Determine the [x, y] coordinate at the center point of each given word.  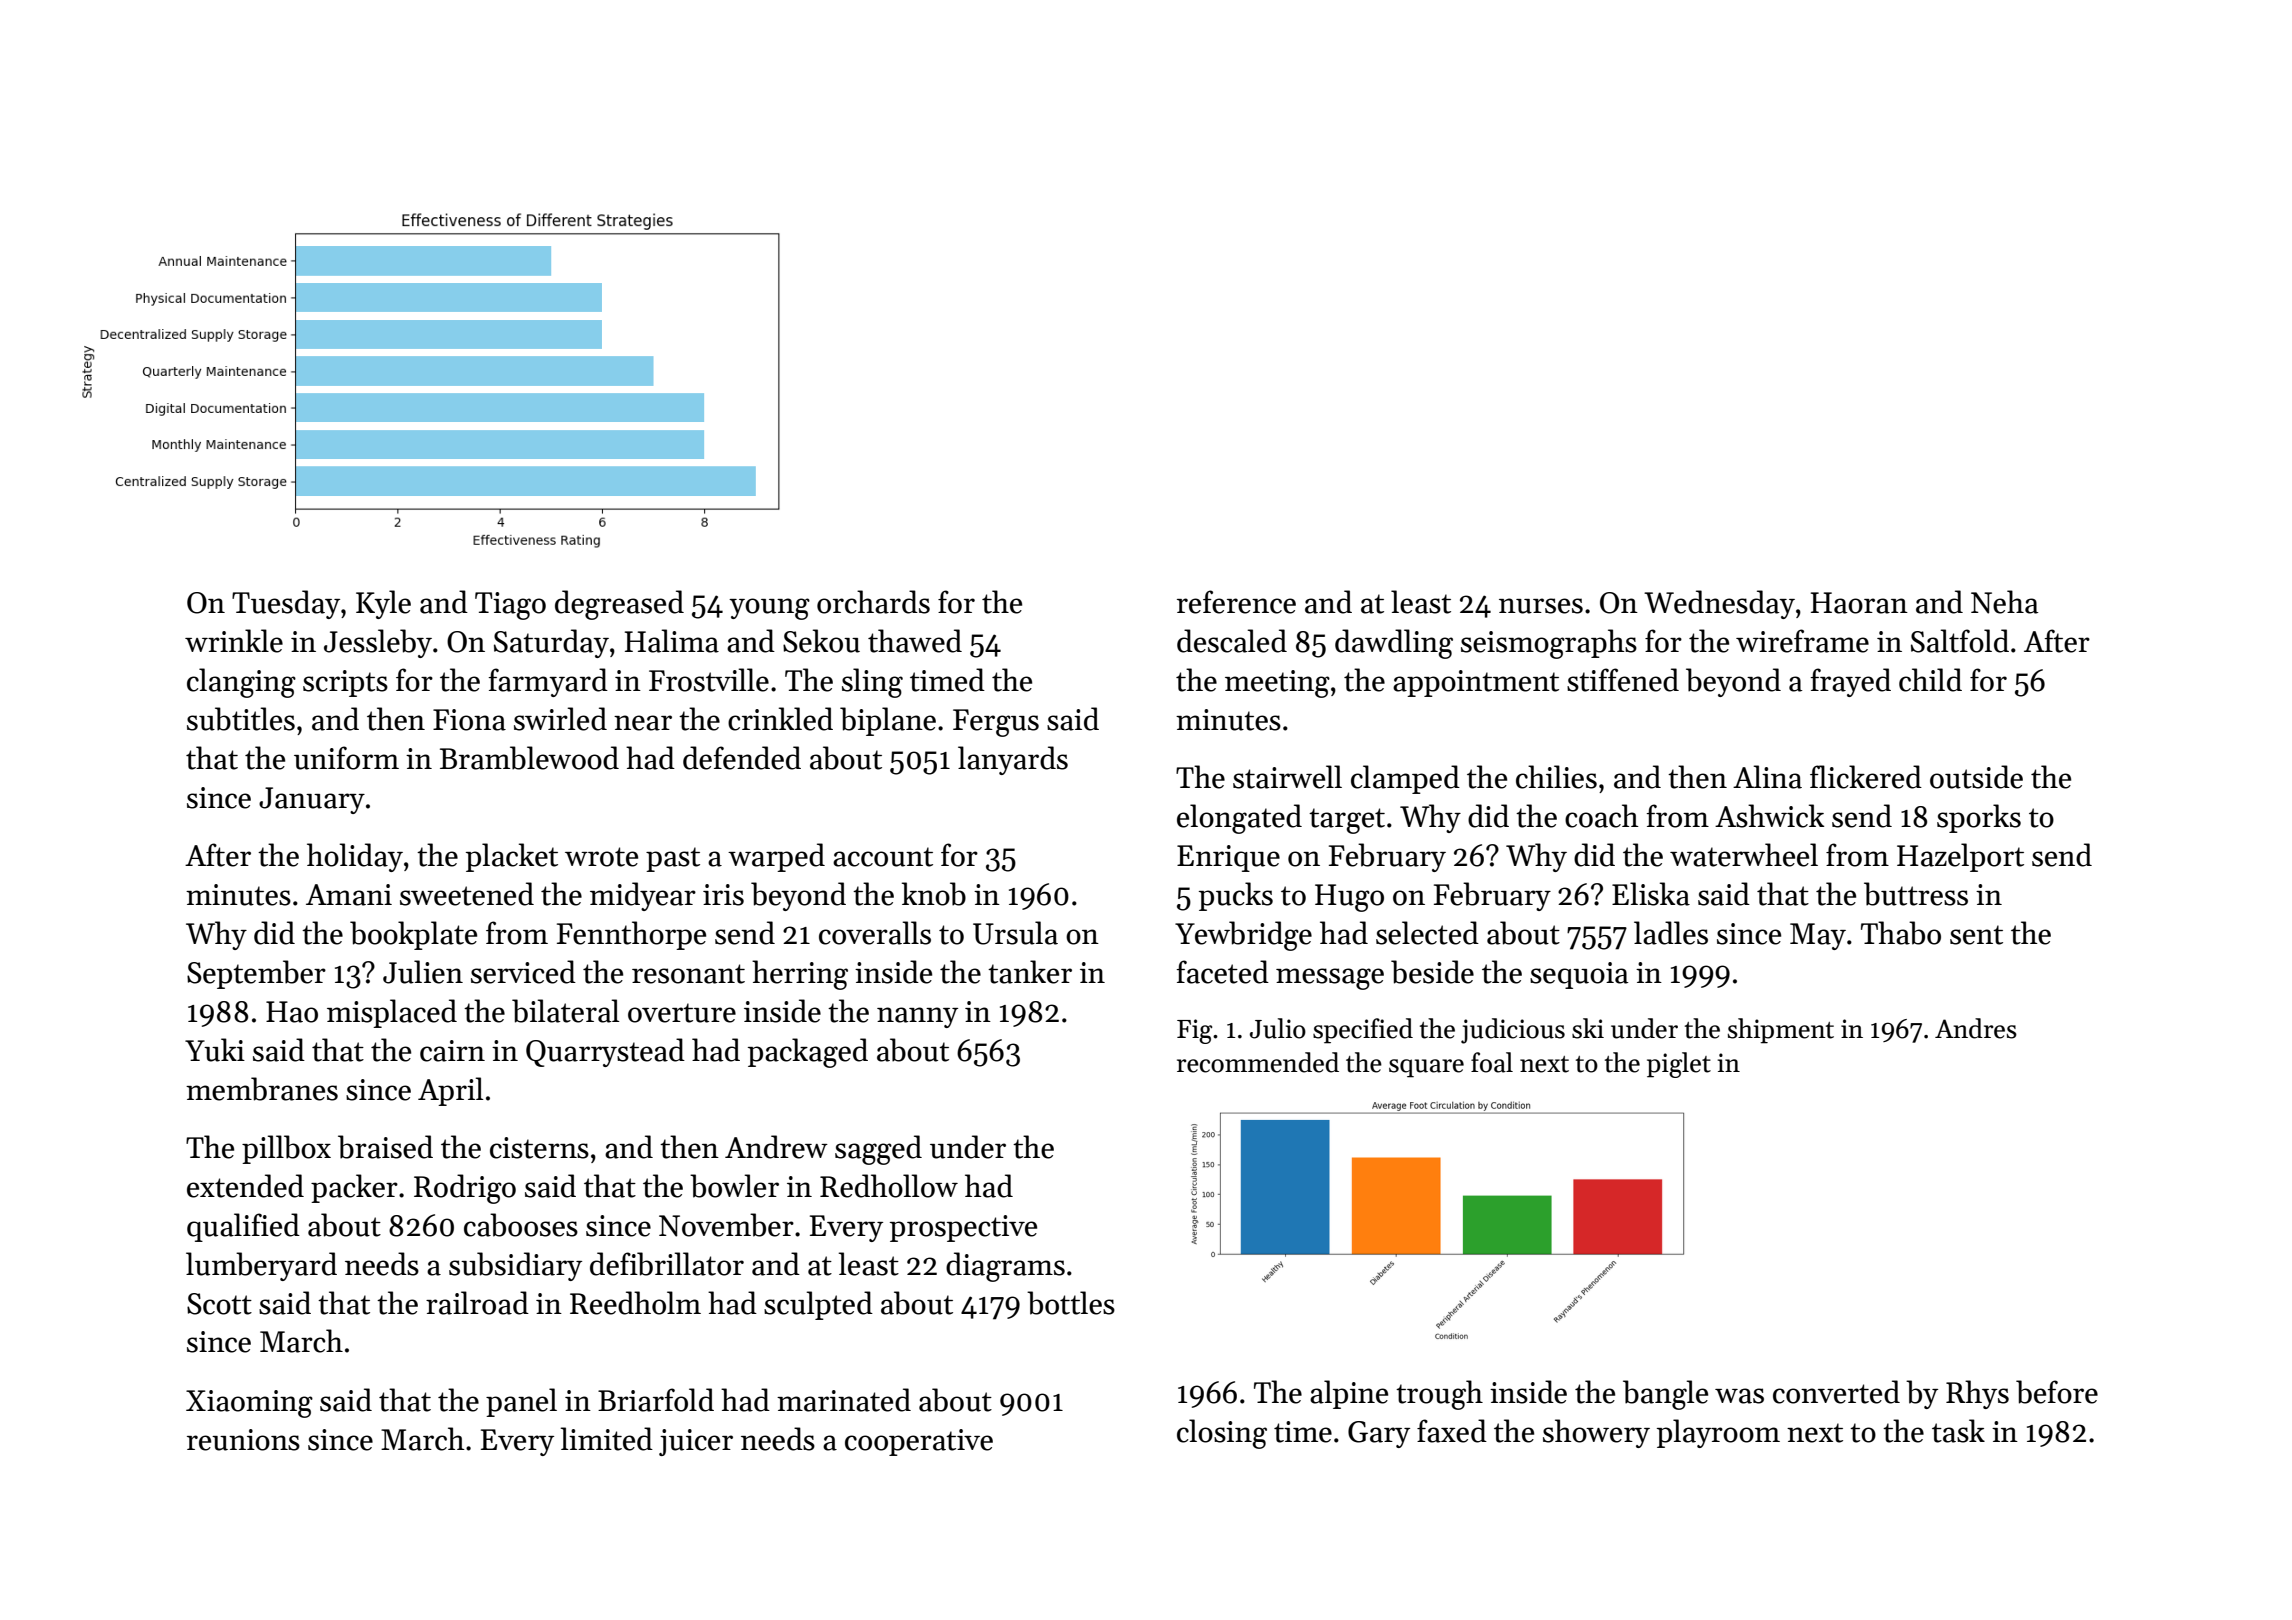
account [883, 857]
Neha [2004, 602]
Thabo [1901, 933]
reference [1236, 602]
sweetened [467, 894]
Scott [219, 1304]
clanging [241, 683]
